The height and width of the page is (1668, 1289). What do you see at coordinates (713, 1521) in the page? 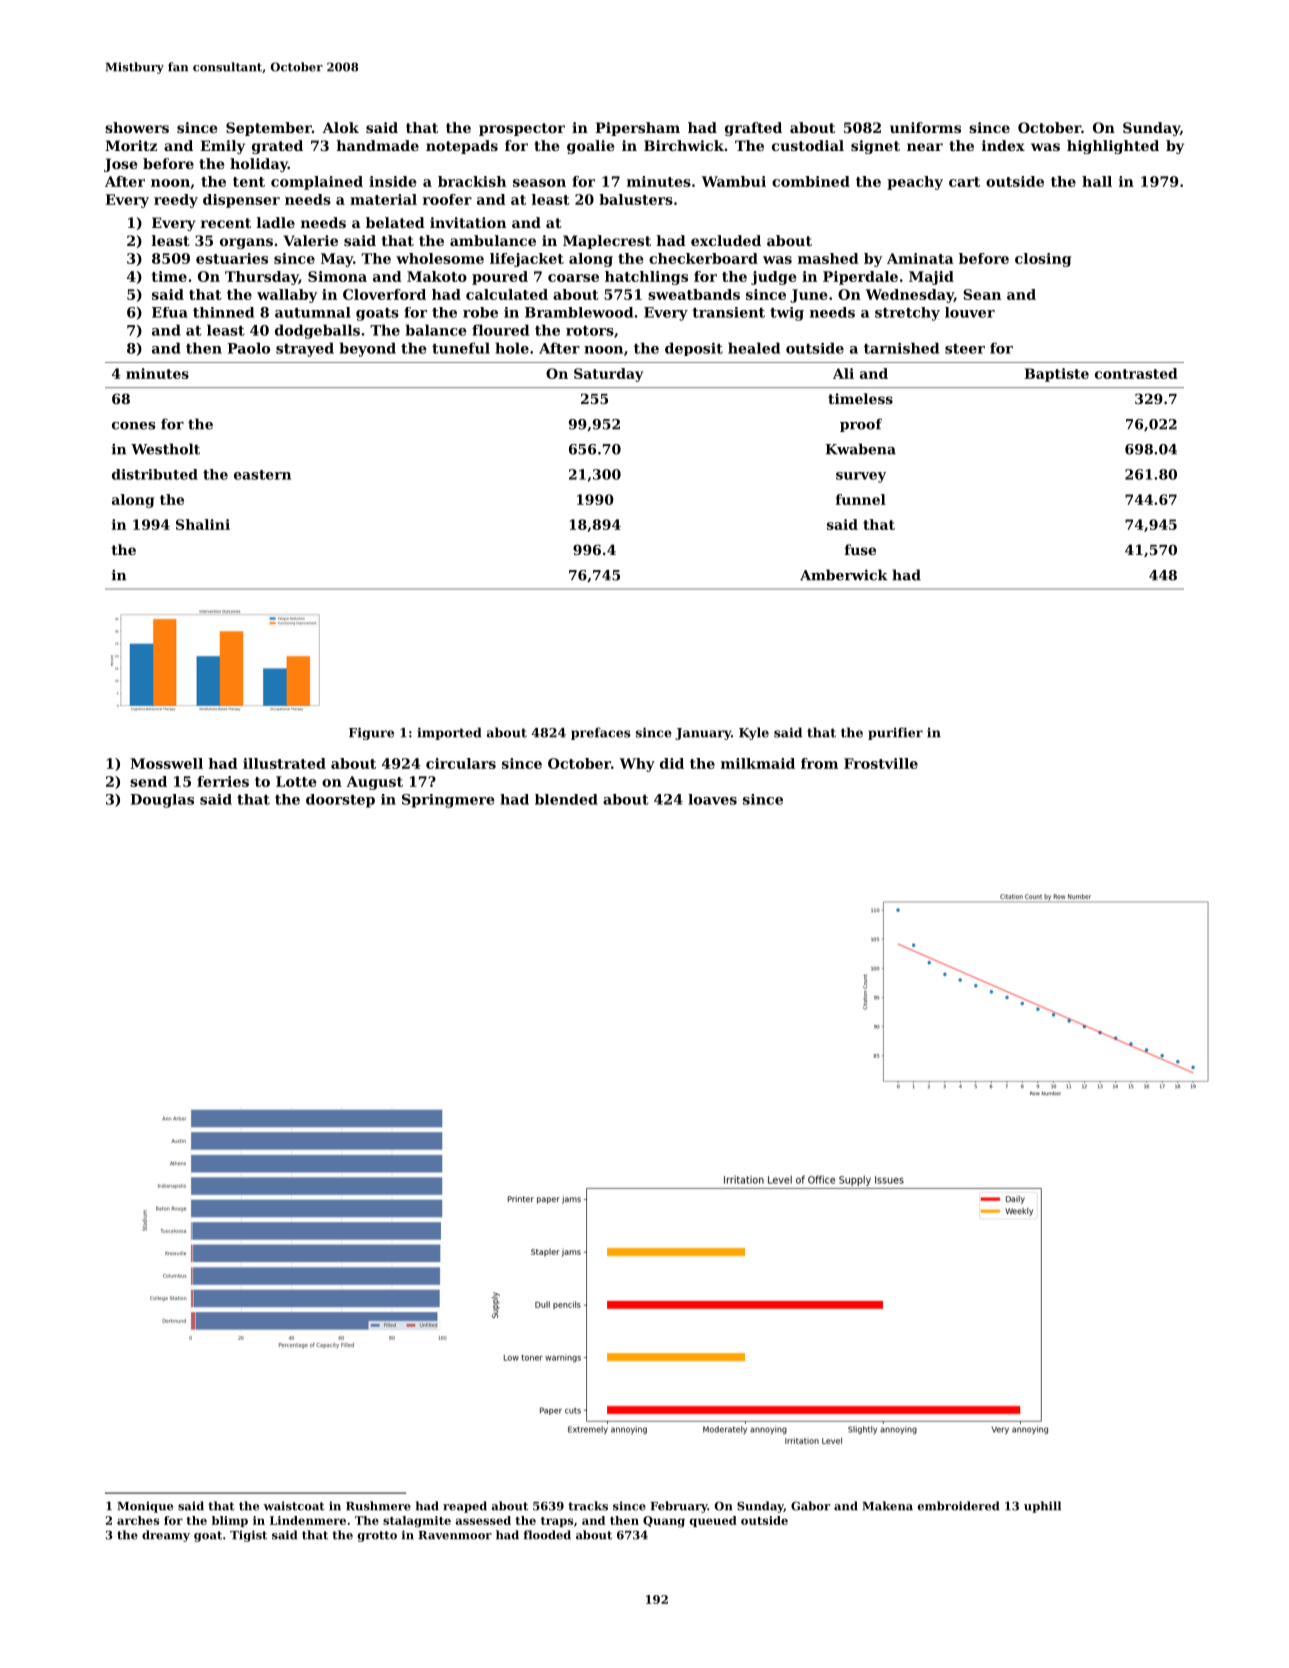
I see `queued` at bounding box center [713, 1521].
